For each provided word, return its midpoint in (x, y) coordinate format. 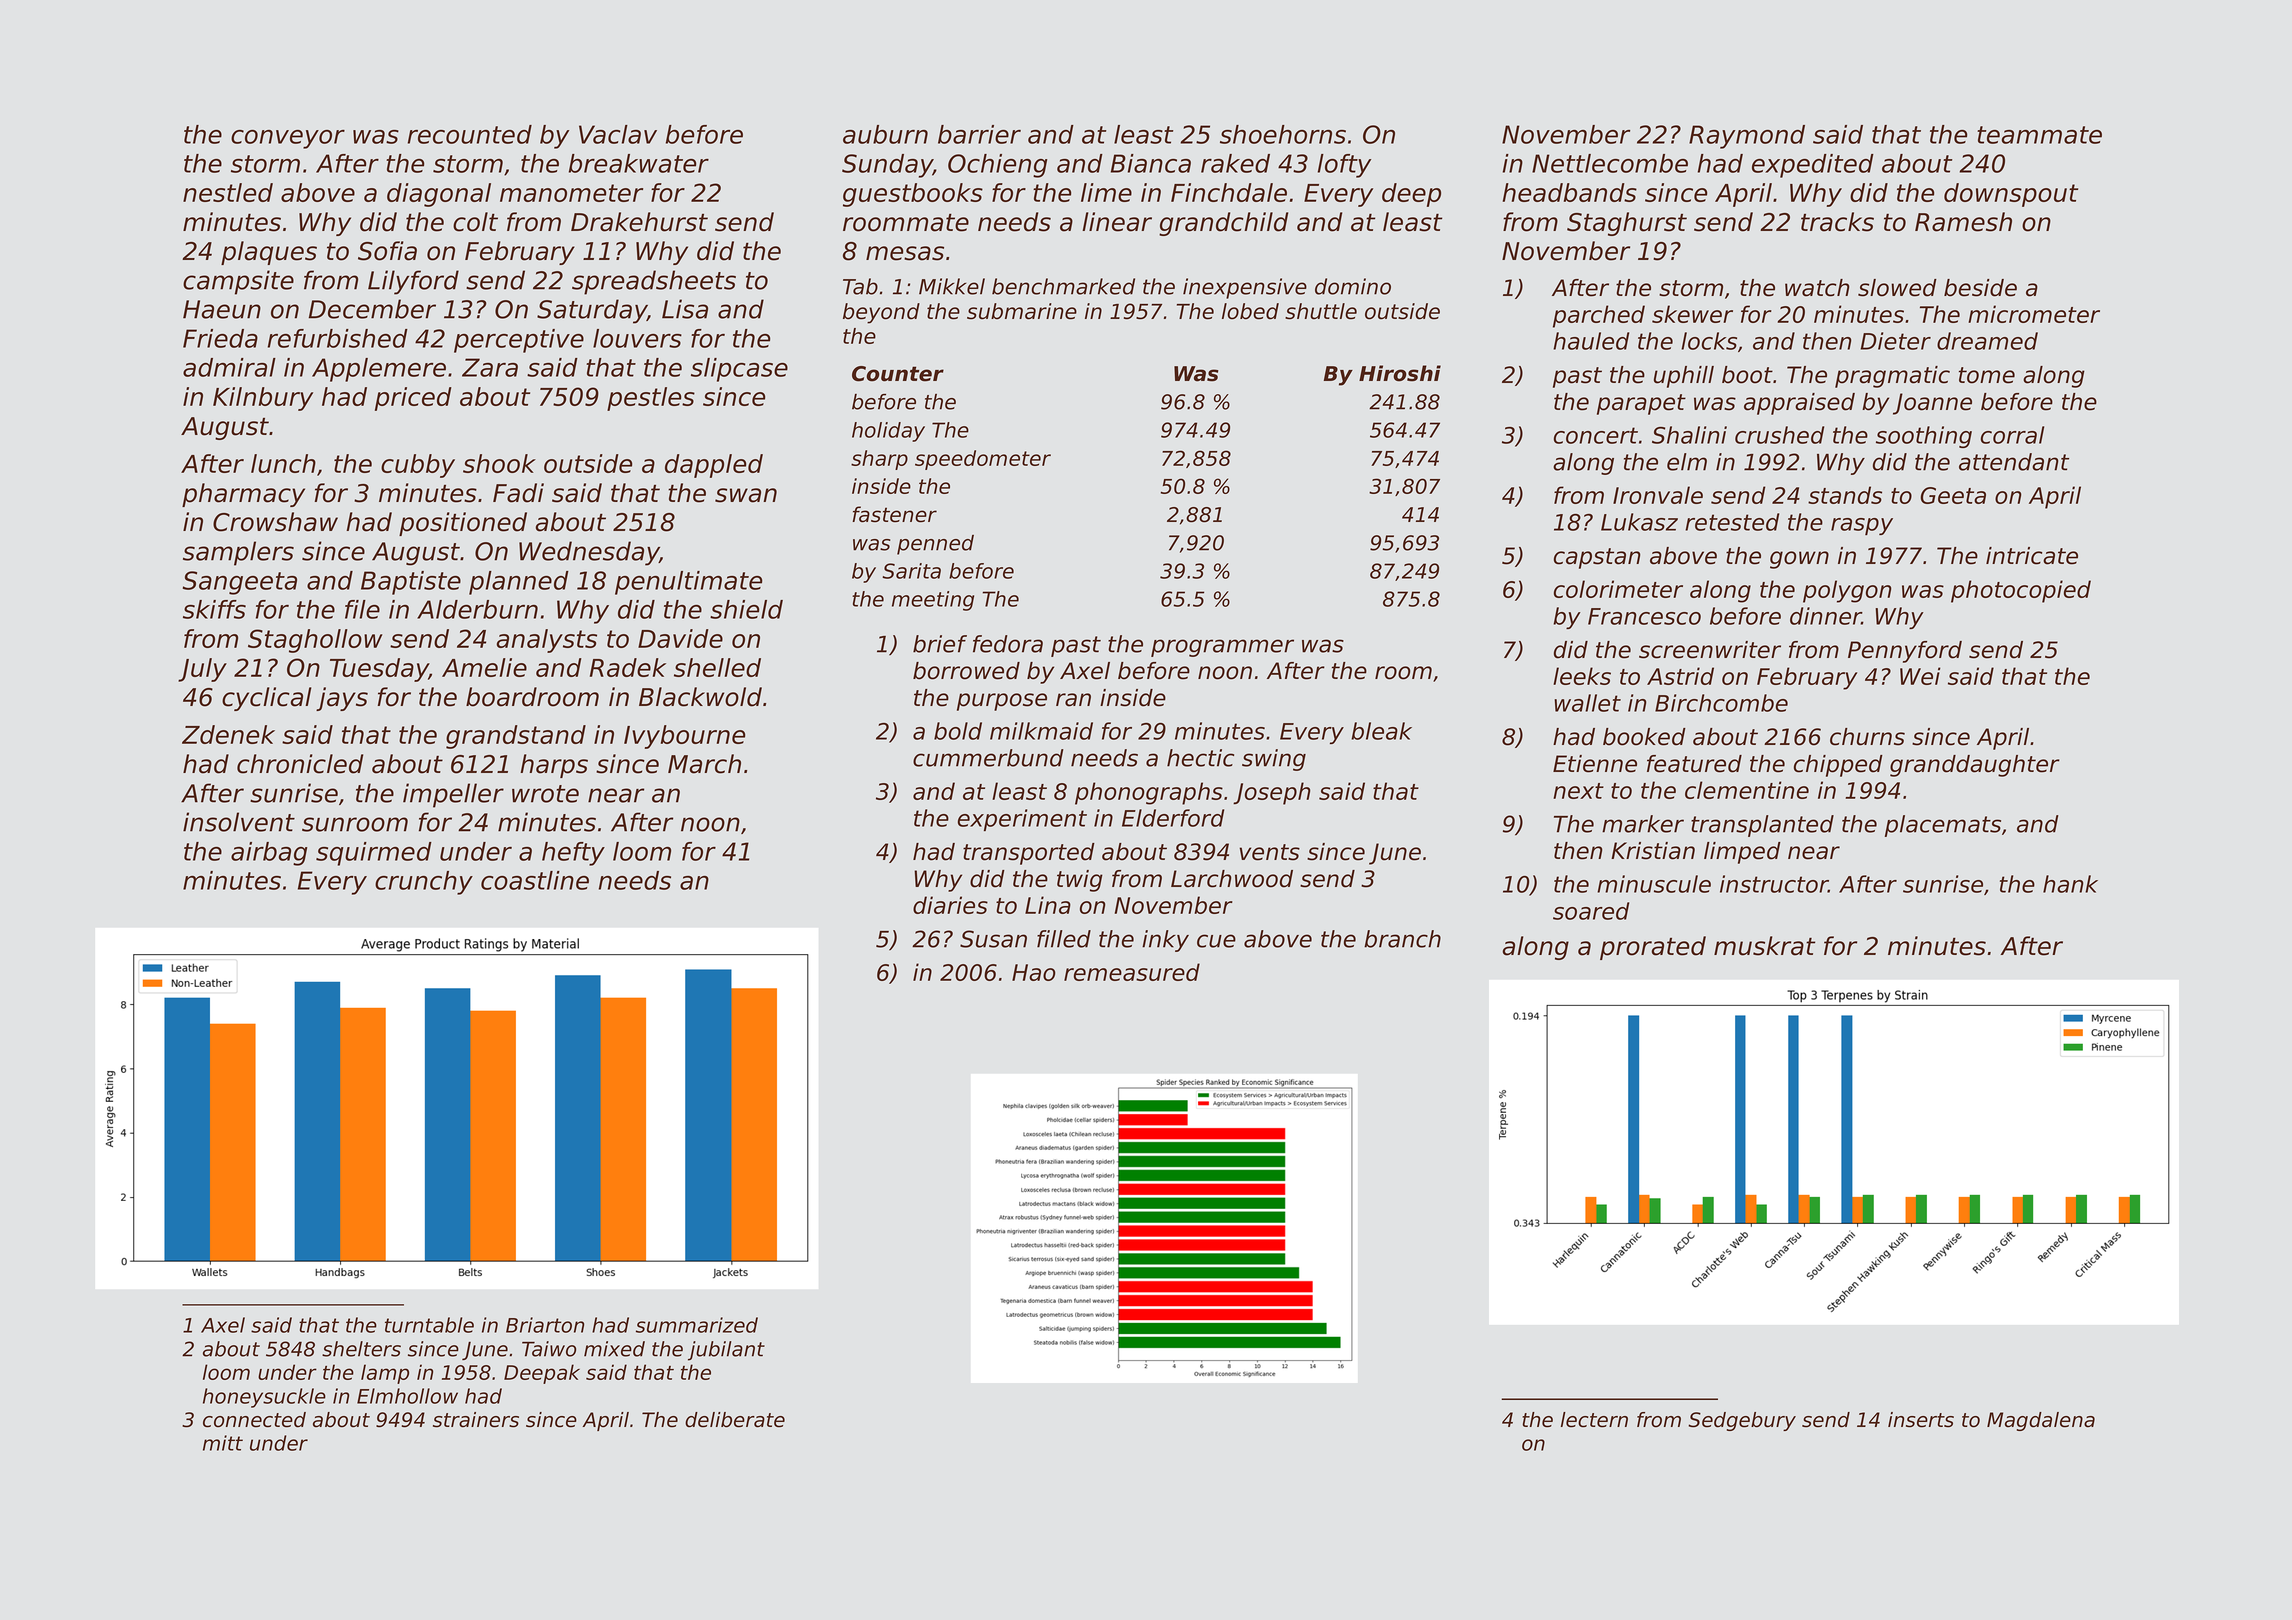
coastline (535, 880)
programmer (1222, 648)
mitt (223, 1443)
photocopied (2021, 591)
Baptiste (411, 583)
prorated (1653, 948)
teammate (2039, 135)
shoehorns (1283, 134)
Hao (1033, 972)
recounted (470, 134)
